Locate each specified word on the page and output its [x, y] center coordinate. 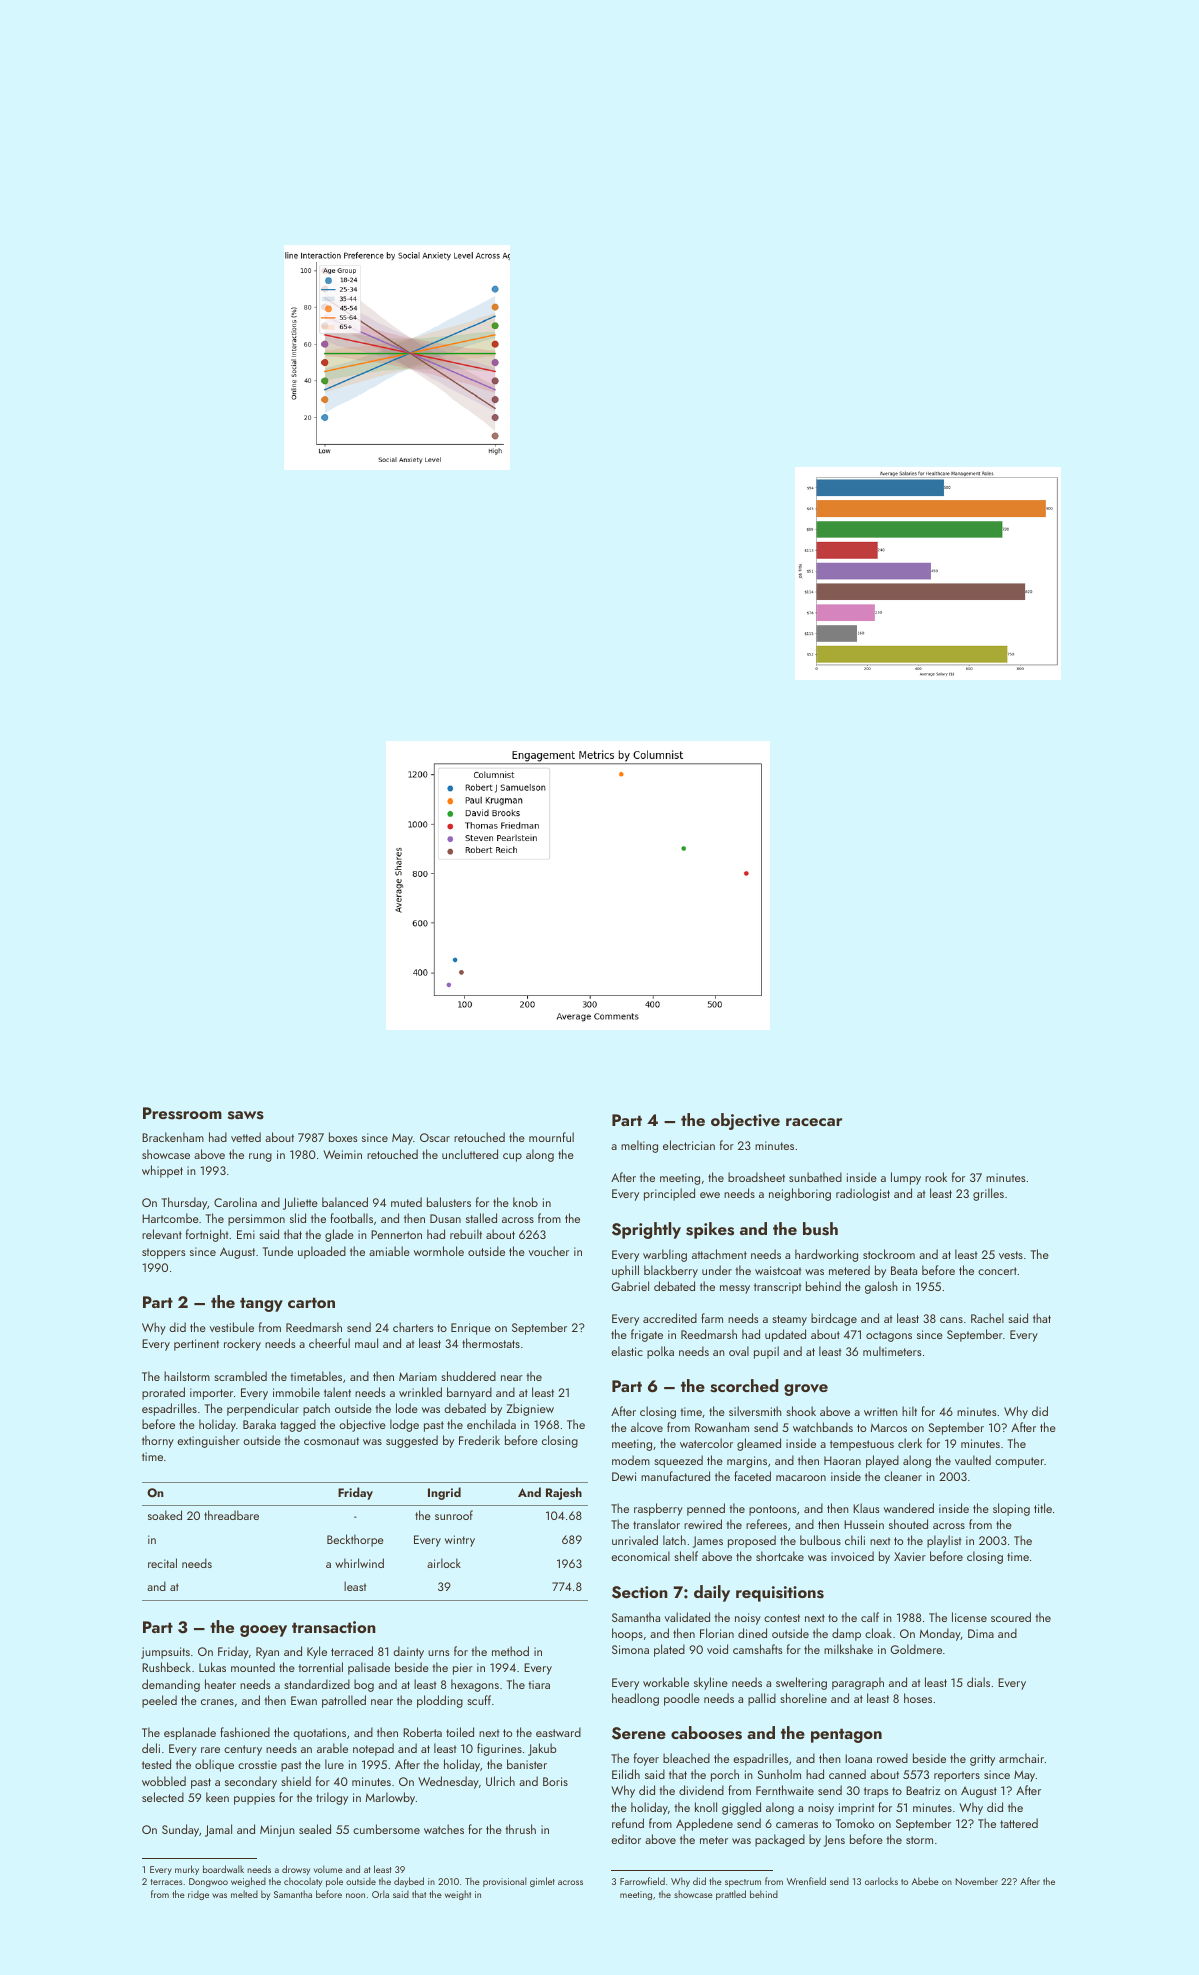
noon [355, 1895]
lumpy [906, 1178]
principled [669, 1194]
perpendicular [263, 1409]
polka [660, 1352]
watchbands [823, 1427]
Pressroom [182, 1113]
